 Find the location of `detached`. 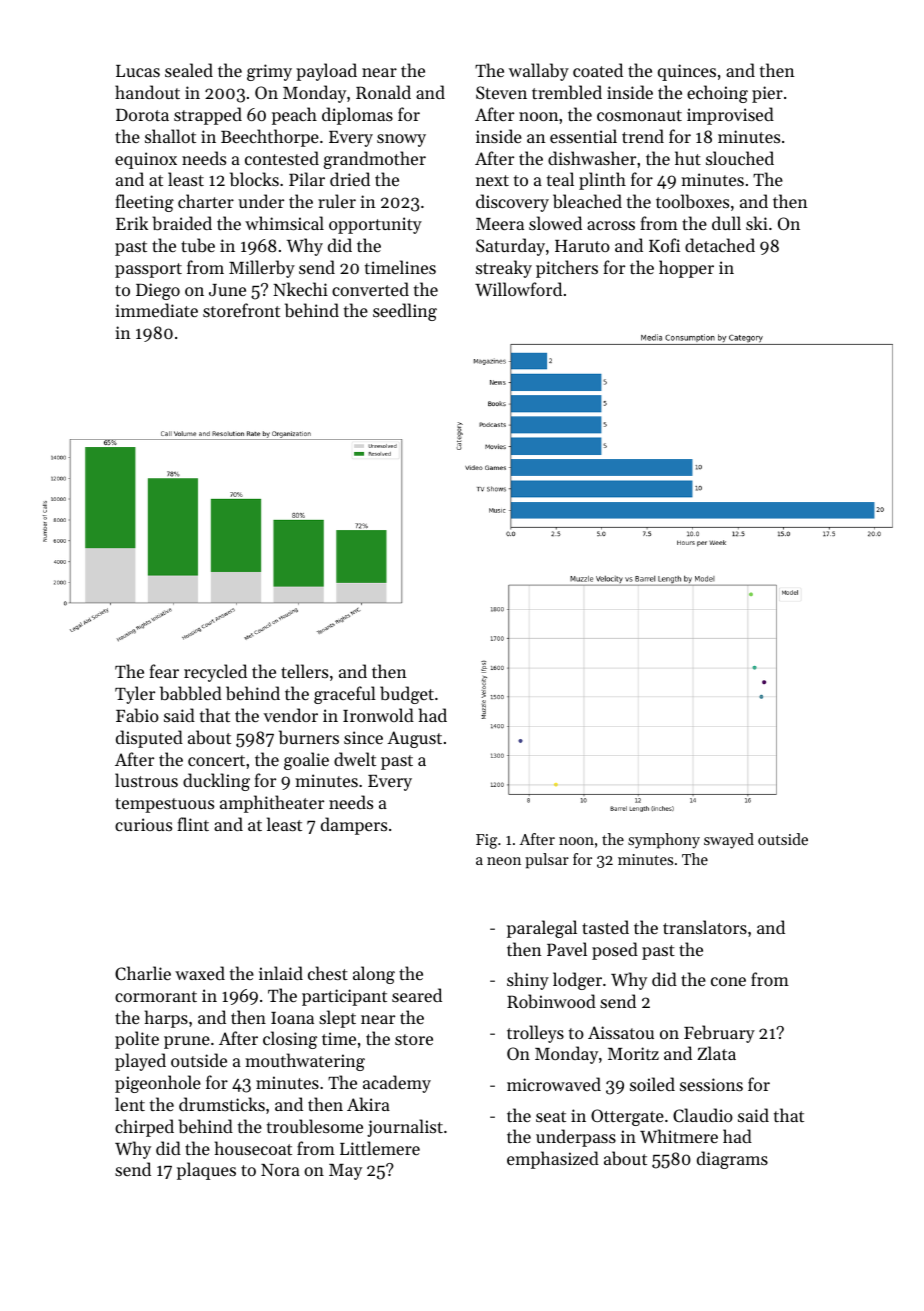

detached is located at coordinates (720, 245).
